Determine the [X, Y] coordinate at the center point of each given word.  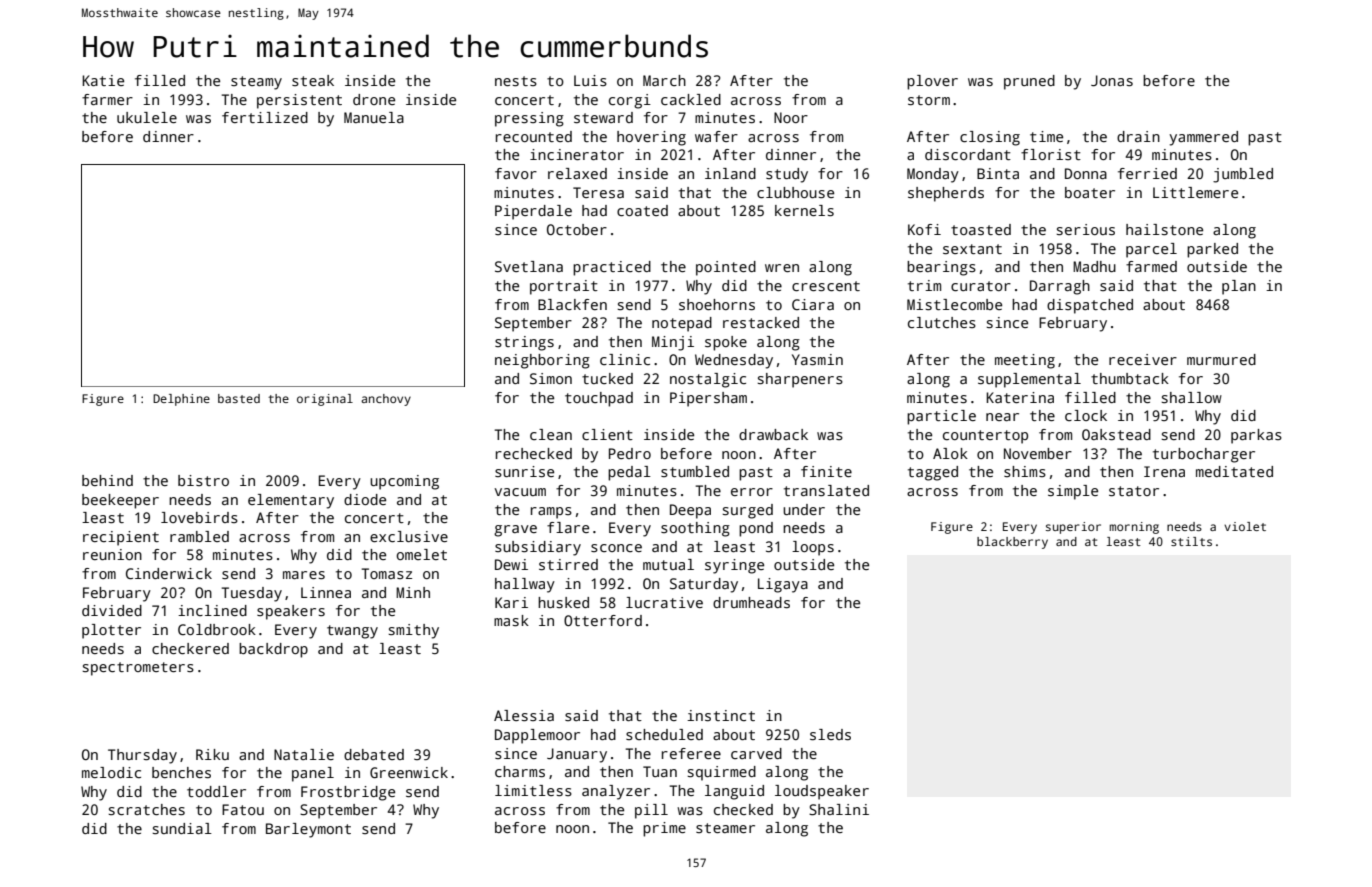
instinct [721, 715]
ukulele [147, 117]
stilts [1191, 541]
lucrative [664, 602]
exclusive [409, 536]
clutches [942, 322]
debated [374, 754]
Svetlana [529, 266]
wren [782, 268]
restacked [761, 322]
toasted [981, 229]
